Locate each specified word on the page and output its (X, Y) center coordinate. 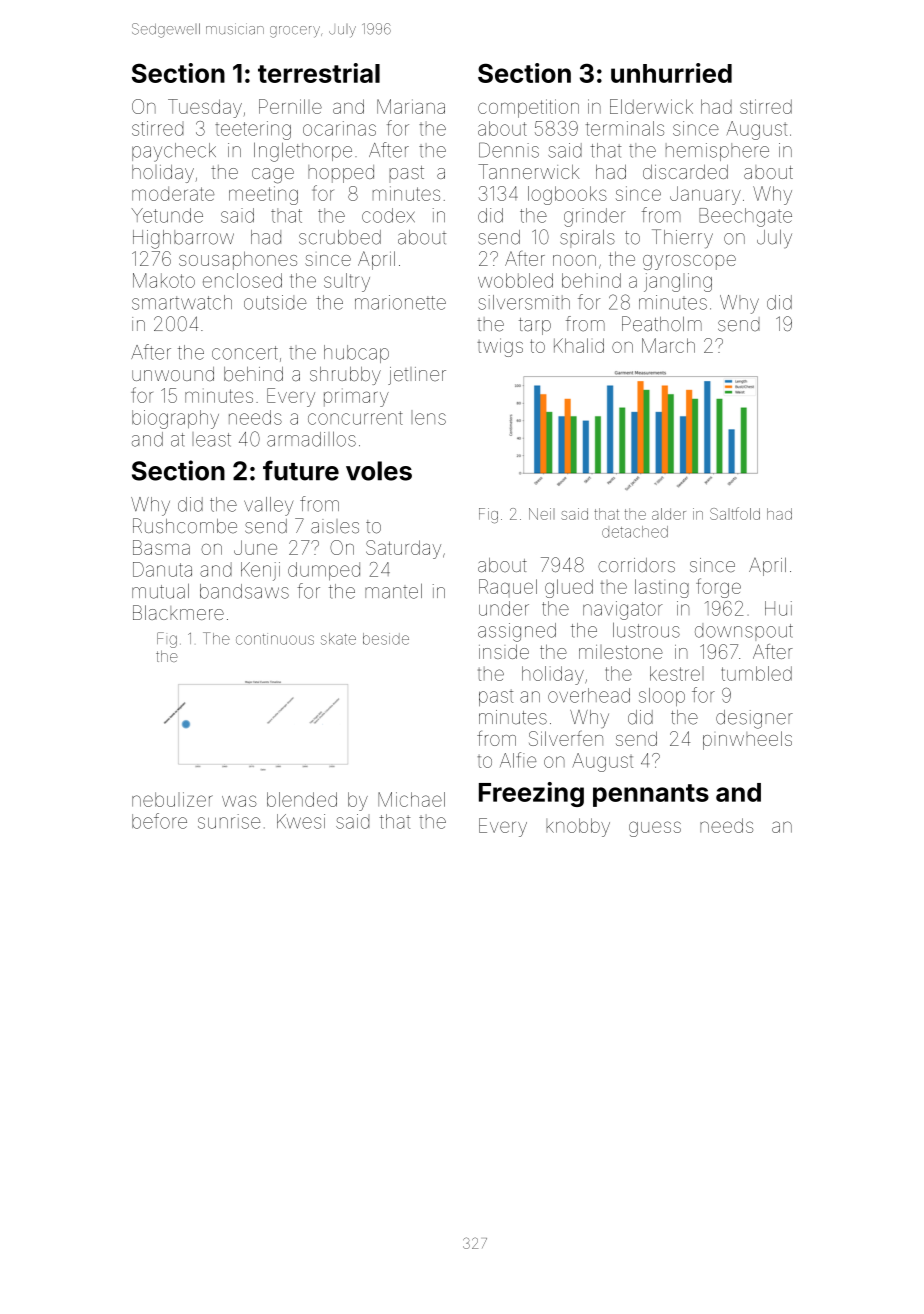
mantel (393, 591)
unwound (173, 374)
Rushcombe (185, 526)
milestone (621, 652)
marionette (400, 302)
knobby (578, 827)
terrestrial (319, 73)
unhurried (671, 73)
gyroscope (689, 262)
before (159, 821)
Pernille (290, 106)
